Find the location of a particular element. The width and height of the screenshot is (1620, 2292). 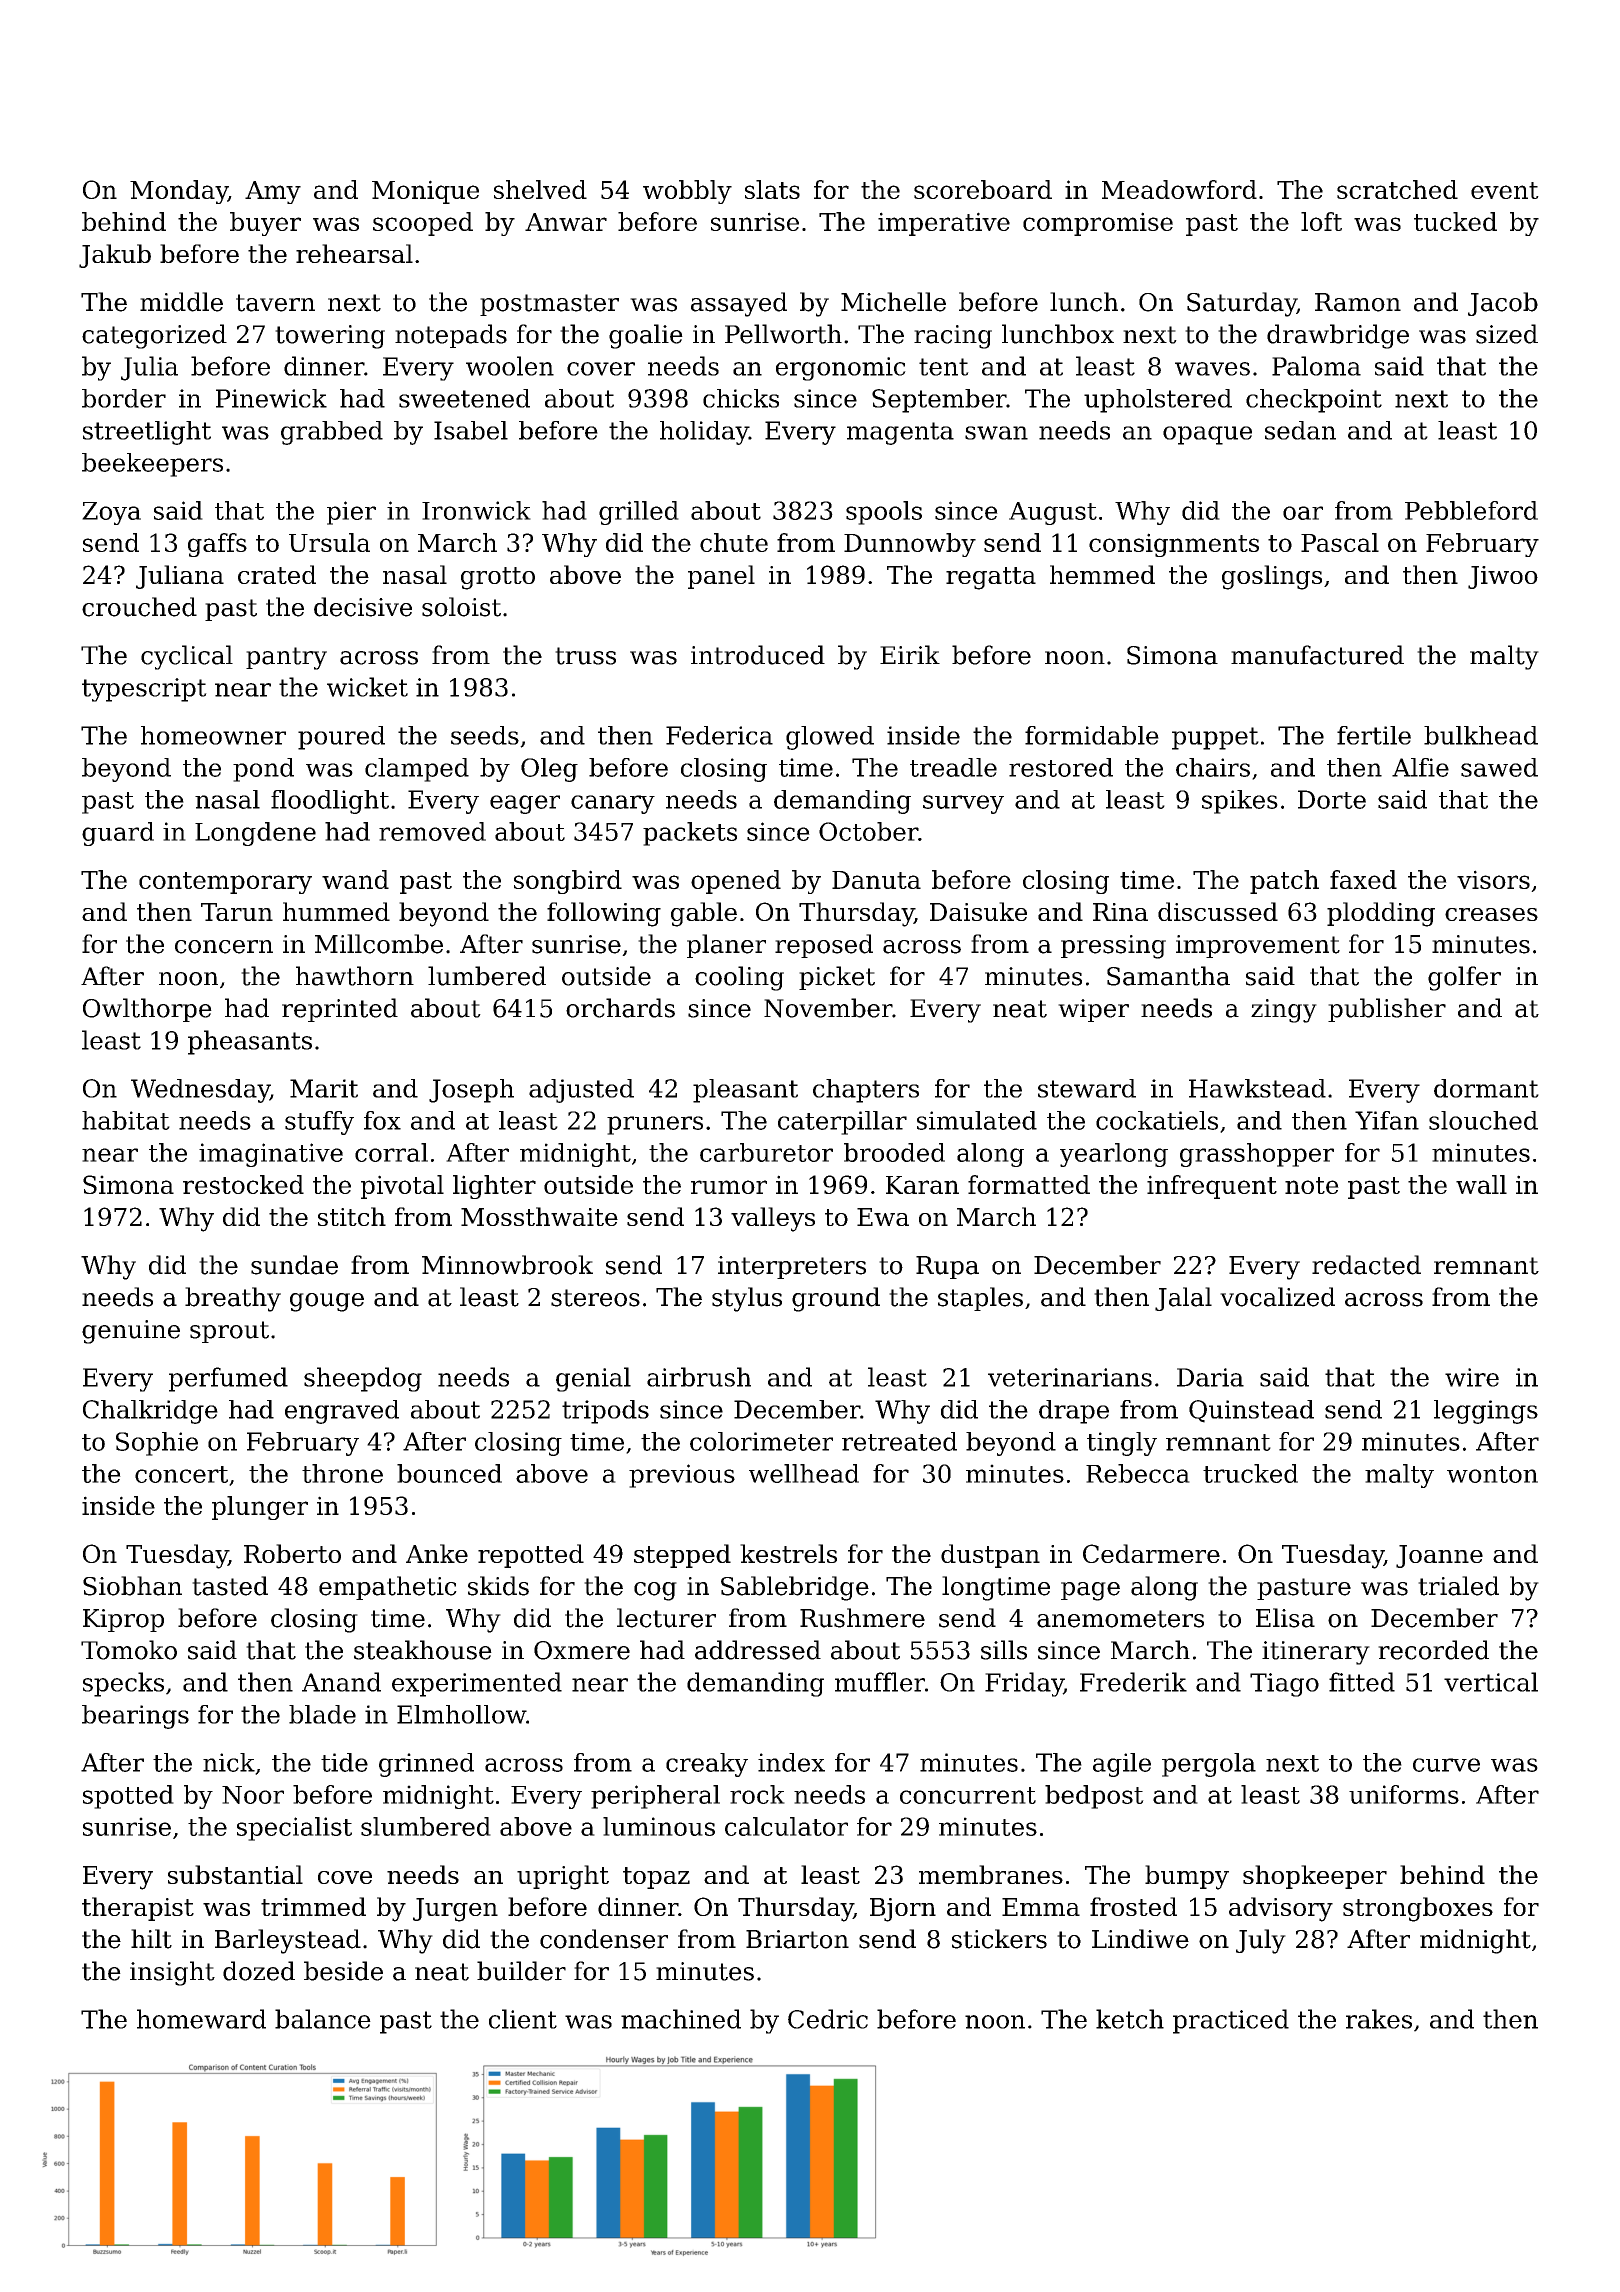

wiper is located at coordinates (1093, 1010).
